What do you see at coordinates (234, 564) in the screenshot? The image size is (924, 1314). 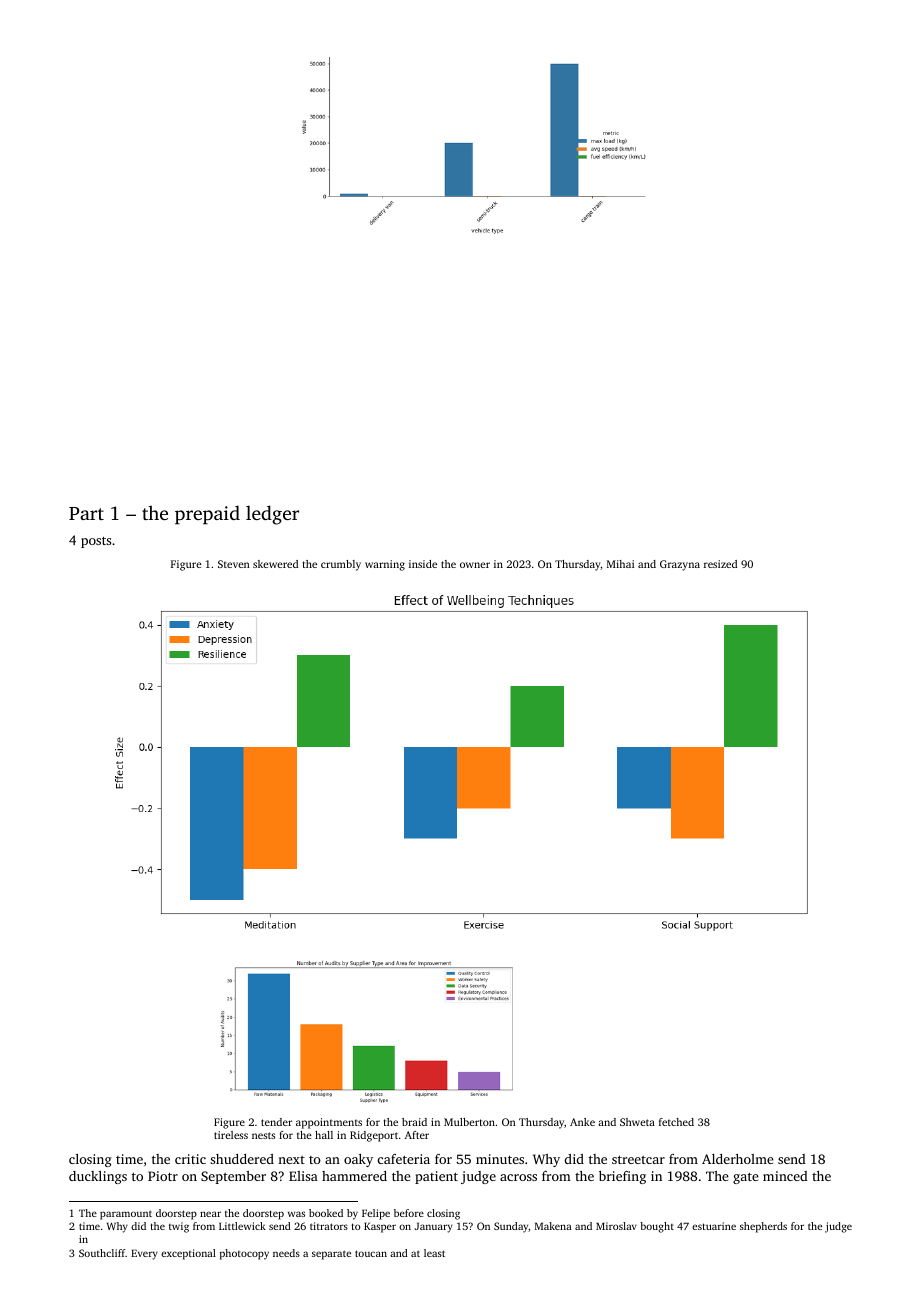 I see `Steven` at bounding box center [234, 564].
